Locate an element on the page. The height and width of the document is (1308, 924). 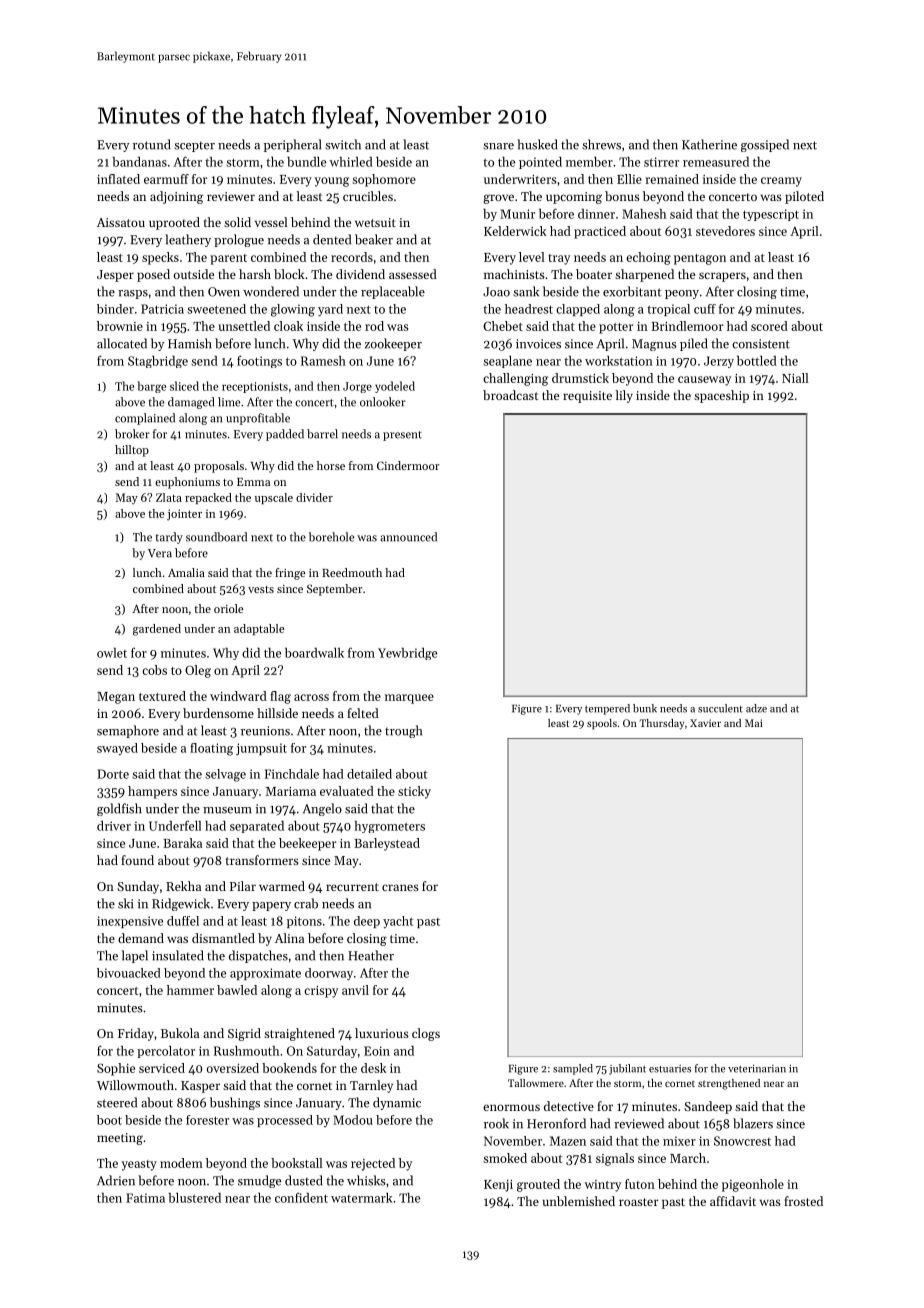
Fatima is located at coordinates (145, 1198).
